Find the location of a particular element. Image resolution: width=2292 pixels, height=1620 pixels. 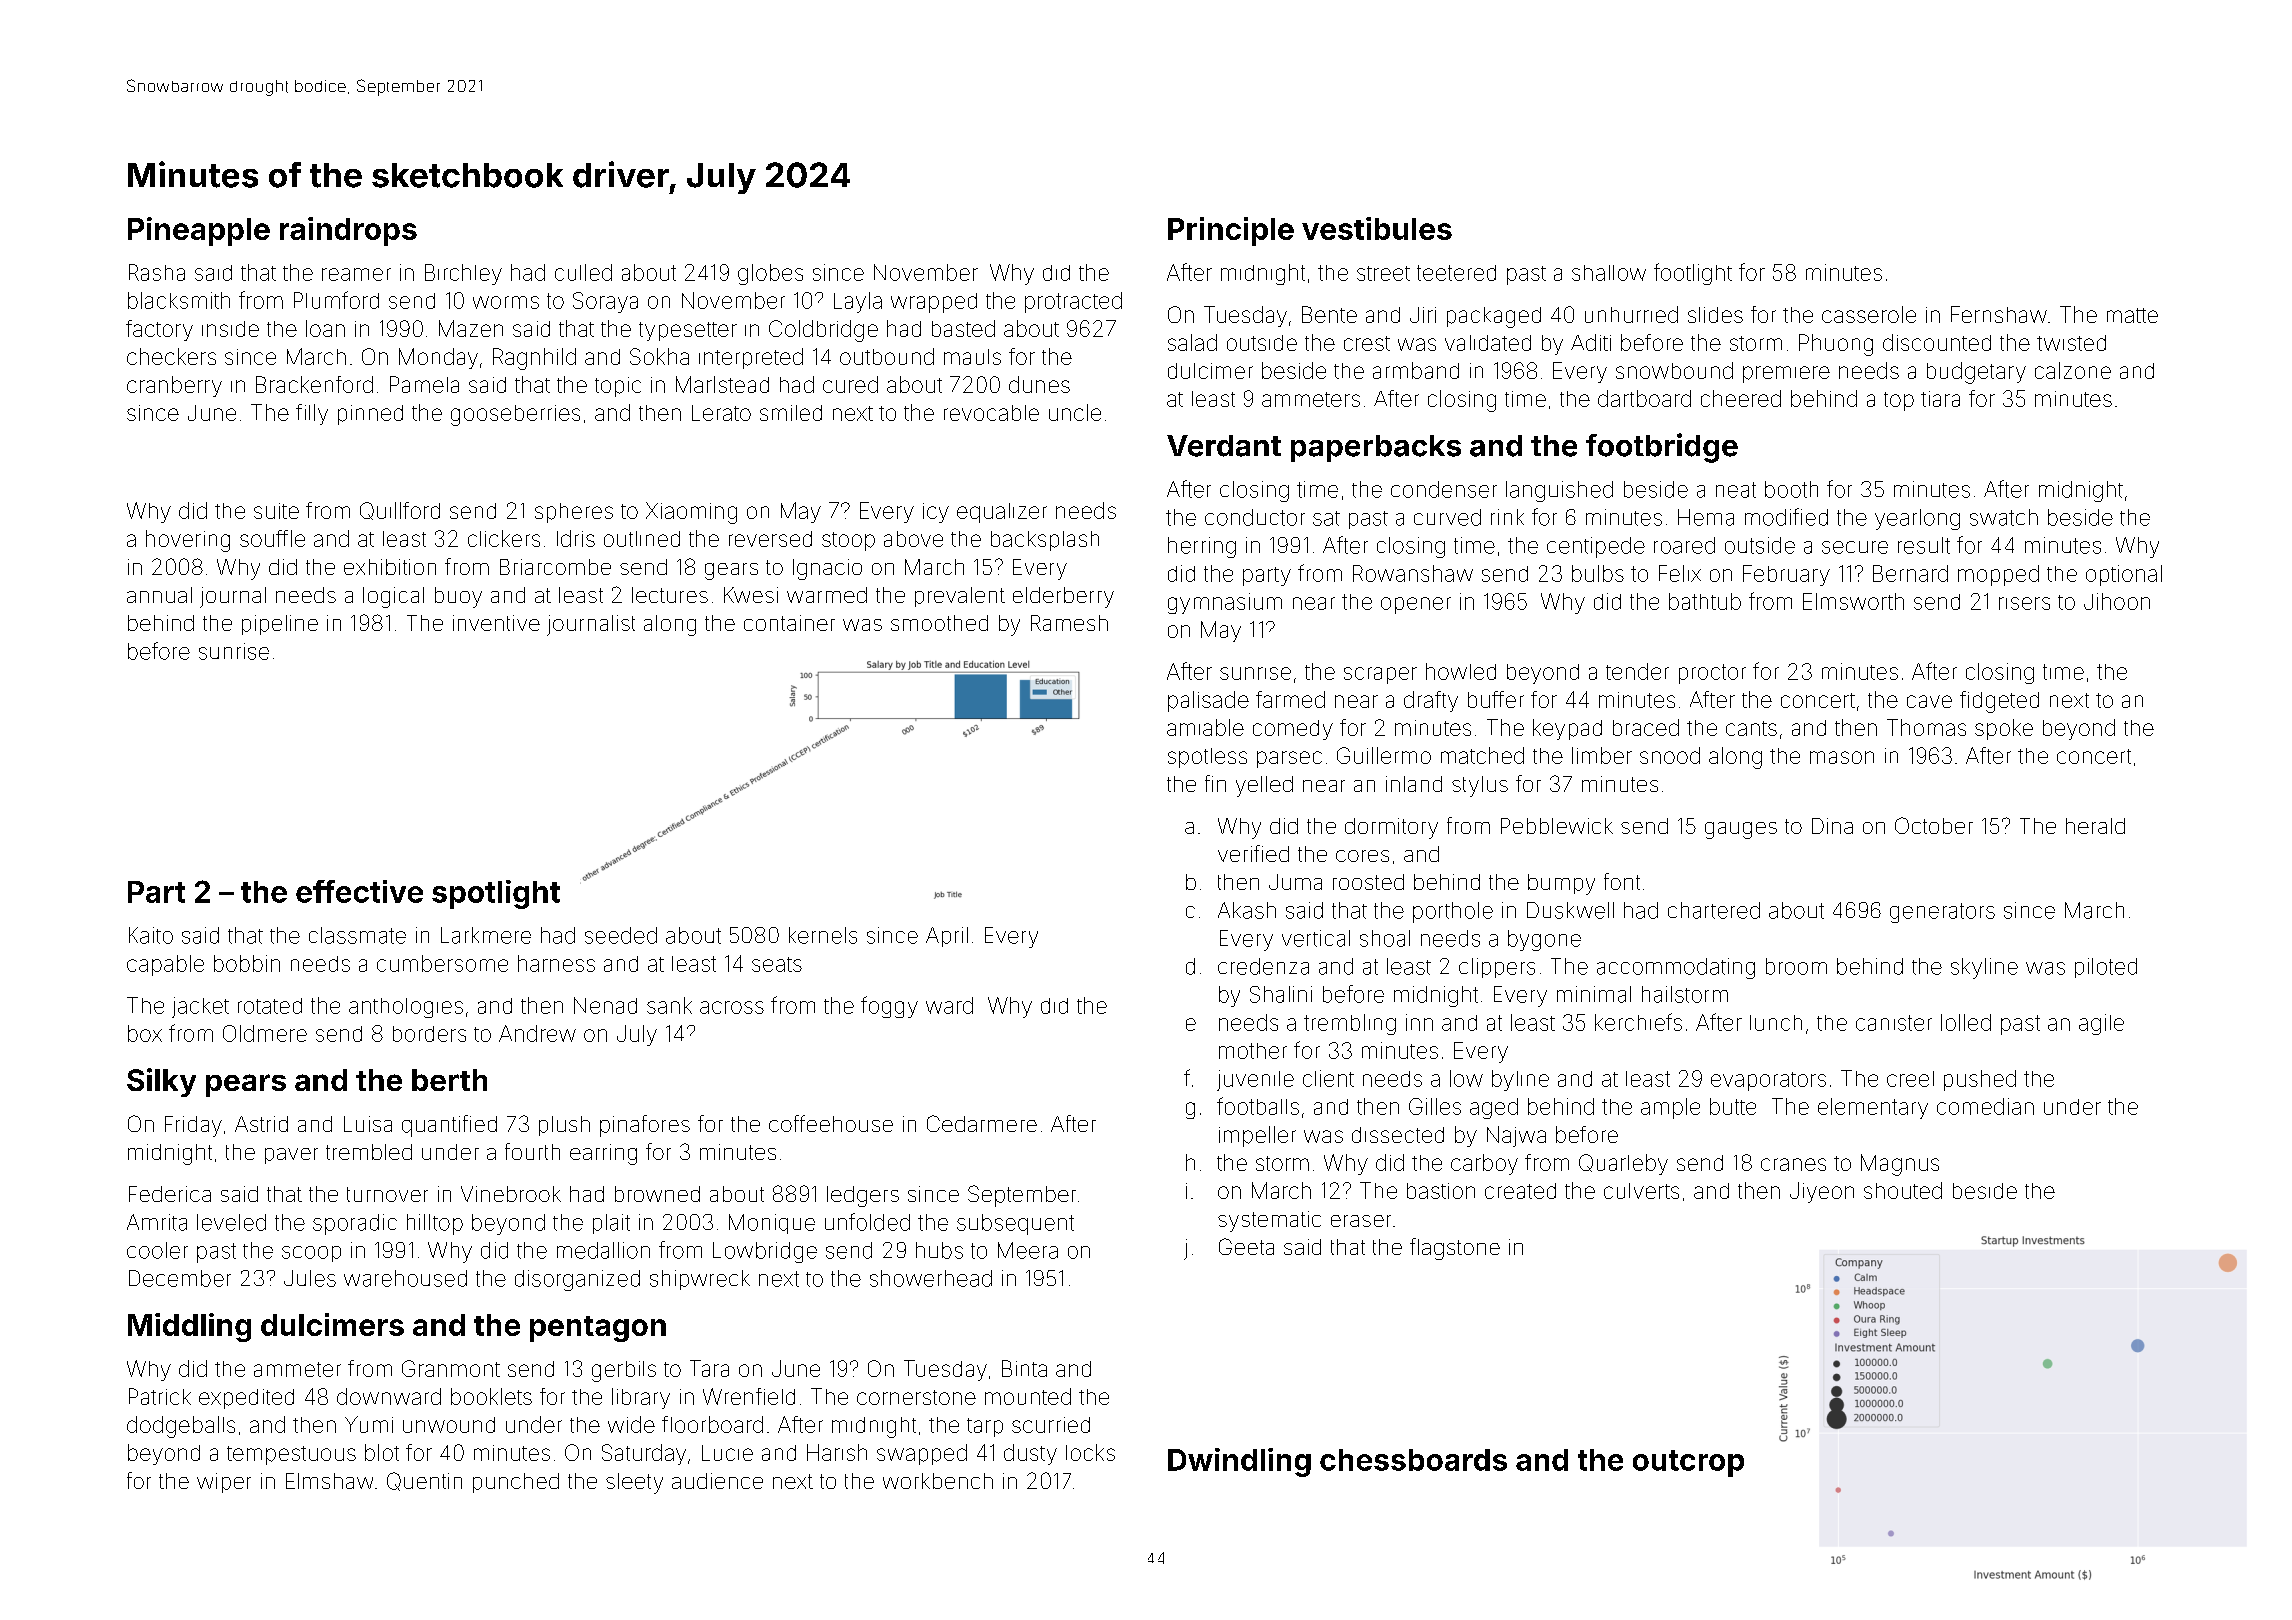

rotated is located at coordinates (270, 1006).
